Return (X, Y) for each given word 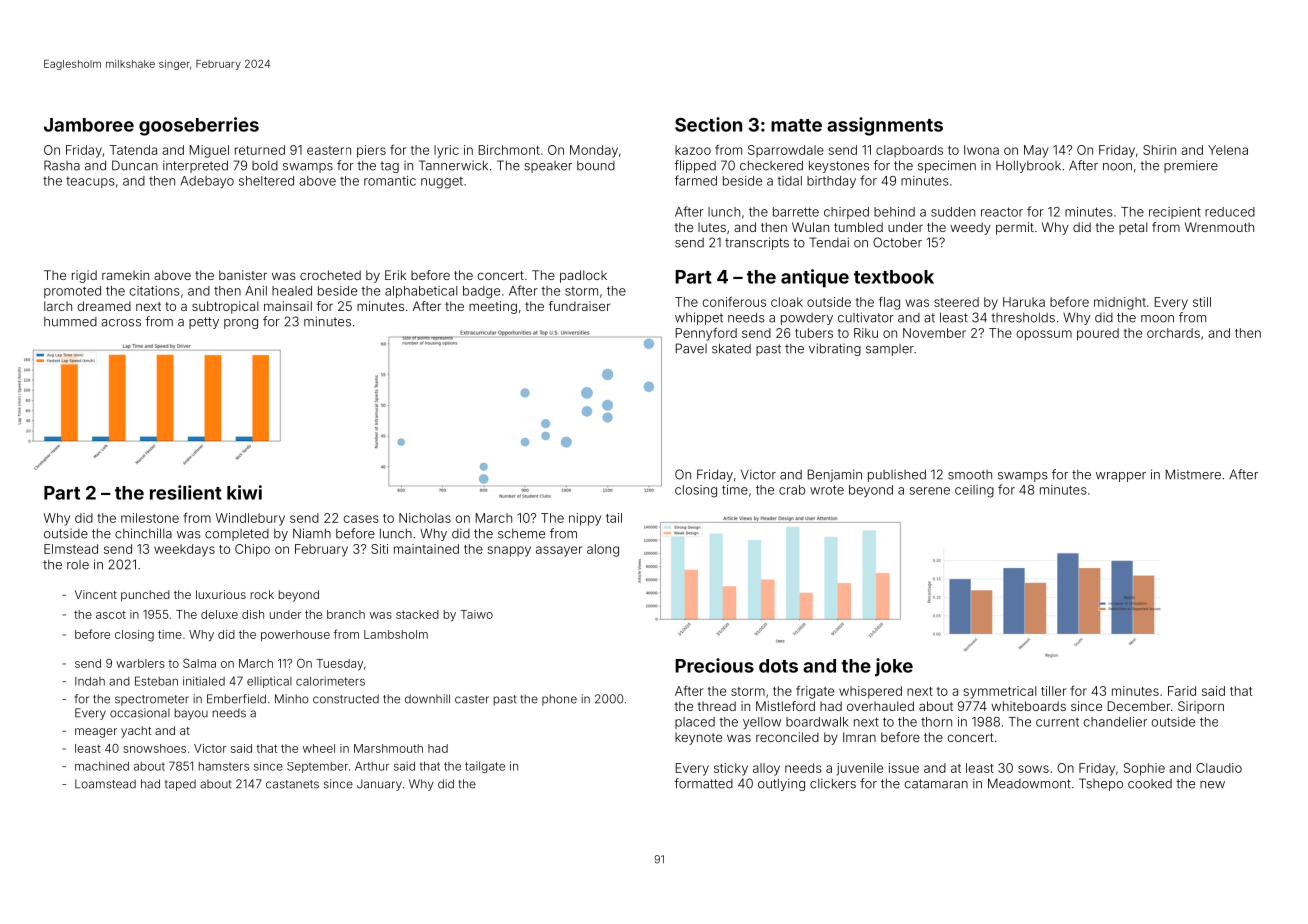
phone (559, 700)
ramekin (125, 275)
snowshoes (154, 748)
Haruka (1024, 302)
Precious (714, 665)
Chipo (252, 550)
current (1057, 722)
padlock (583, 276)
